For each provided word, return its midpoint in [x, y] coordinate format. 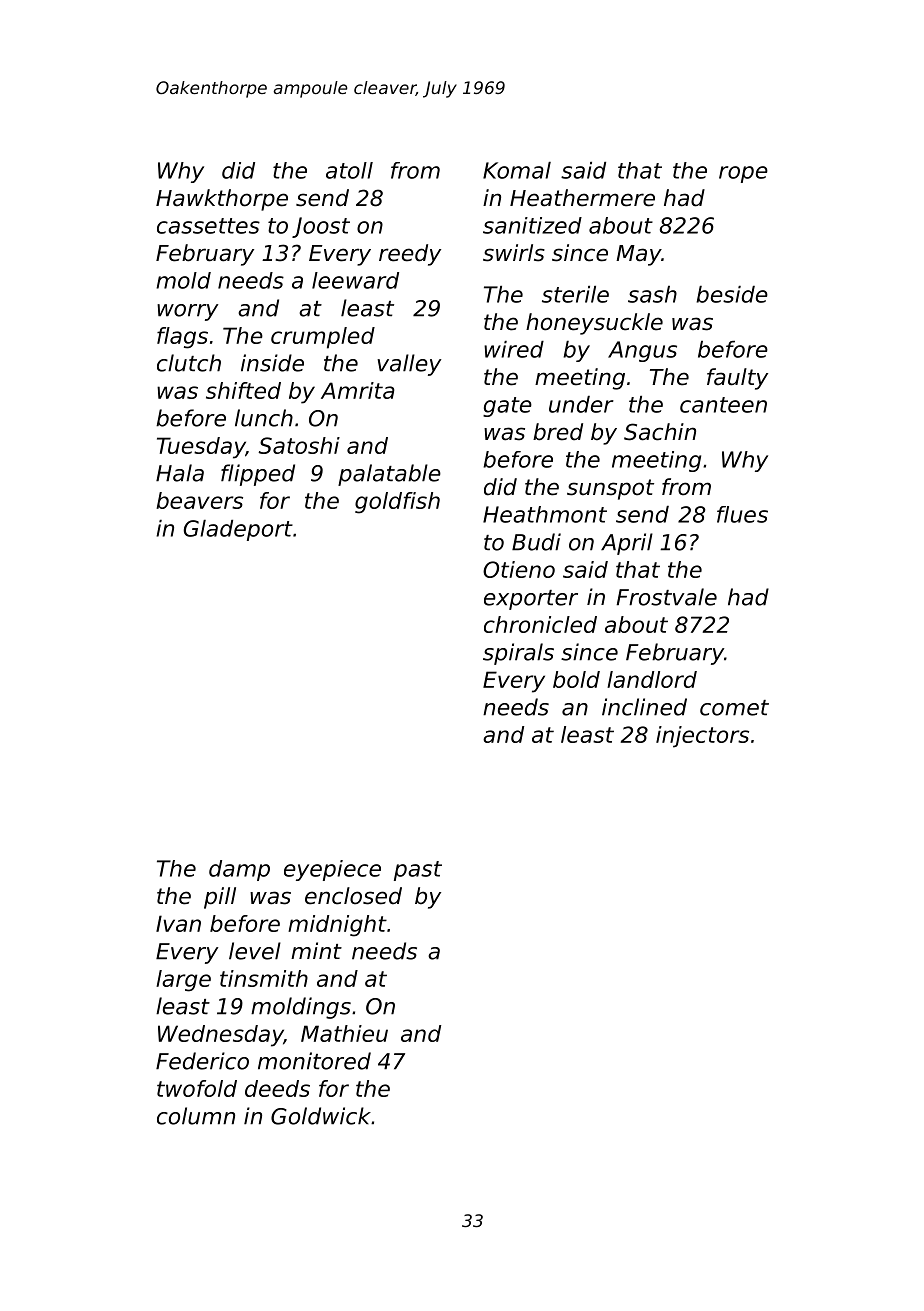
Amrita [358, 390]
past [418, 871]
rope [743, 174]
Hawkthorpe [222, 200]
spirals [518, 654]
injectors [702, 737]
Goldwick [321, 1116]
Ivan [178, 923]
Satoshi [299, 445]
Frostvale [666, 597]
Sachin [660, 432]
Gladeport [238, 530]
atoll [349, 170]
